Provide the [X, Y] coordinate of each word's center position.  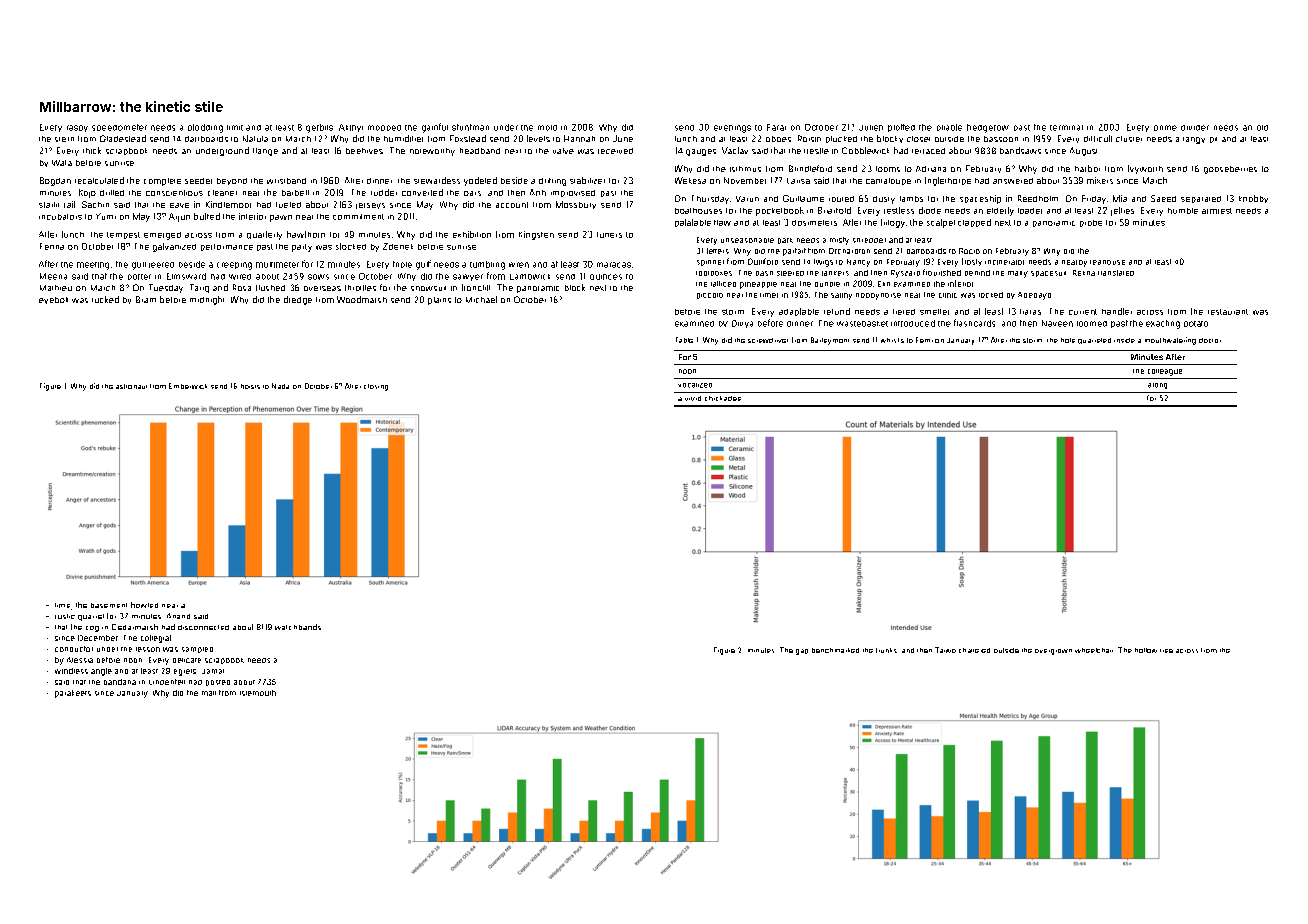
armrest [1217, 211]
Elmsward [186, 276]
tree [1166, 651]
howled [144, 605]
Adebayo [1034, 296]
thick [92, 150]
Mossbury [576, 205]
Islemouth [258, 693]
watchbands [298, 627]
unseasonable [747, 240]
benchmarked [835, 650]
